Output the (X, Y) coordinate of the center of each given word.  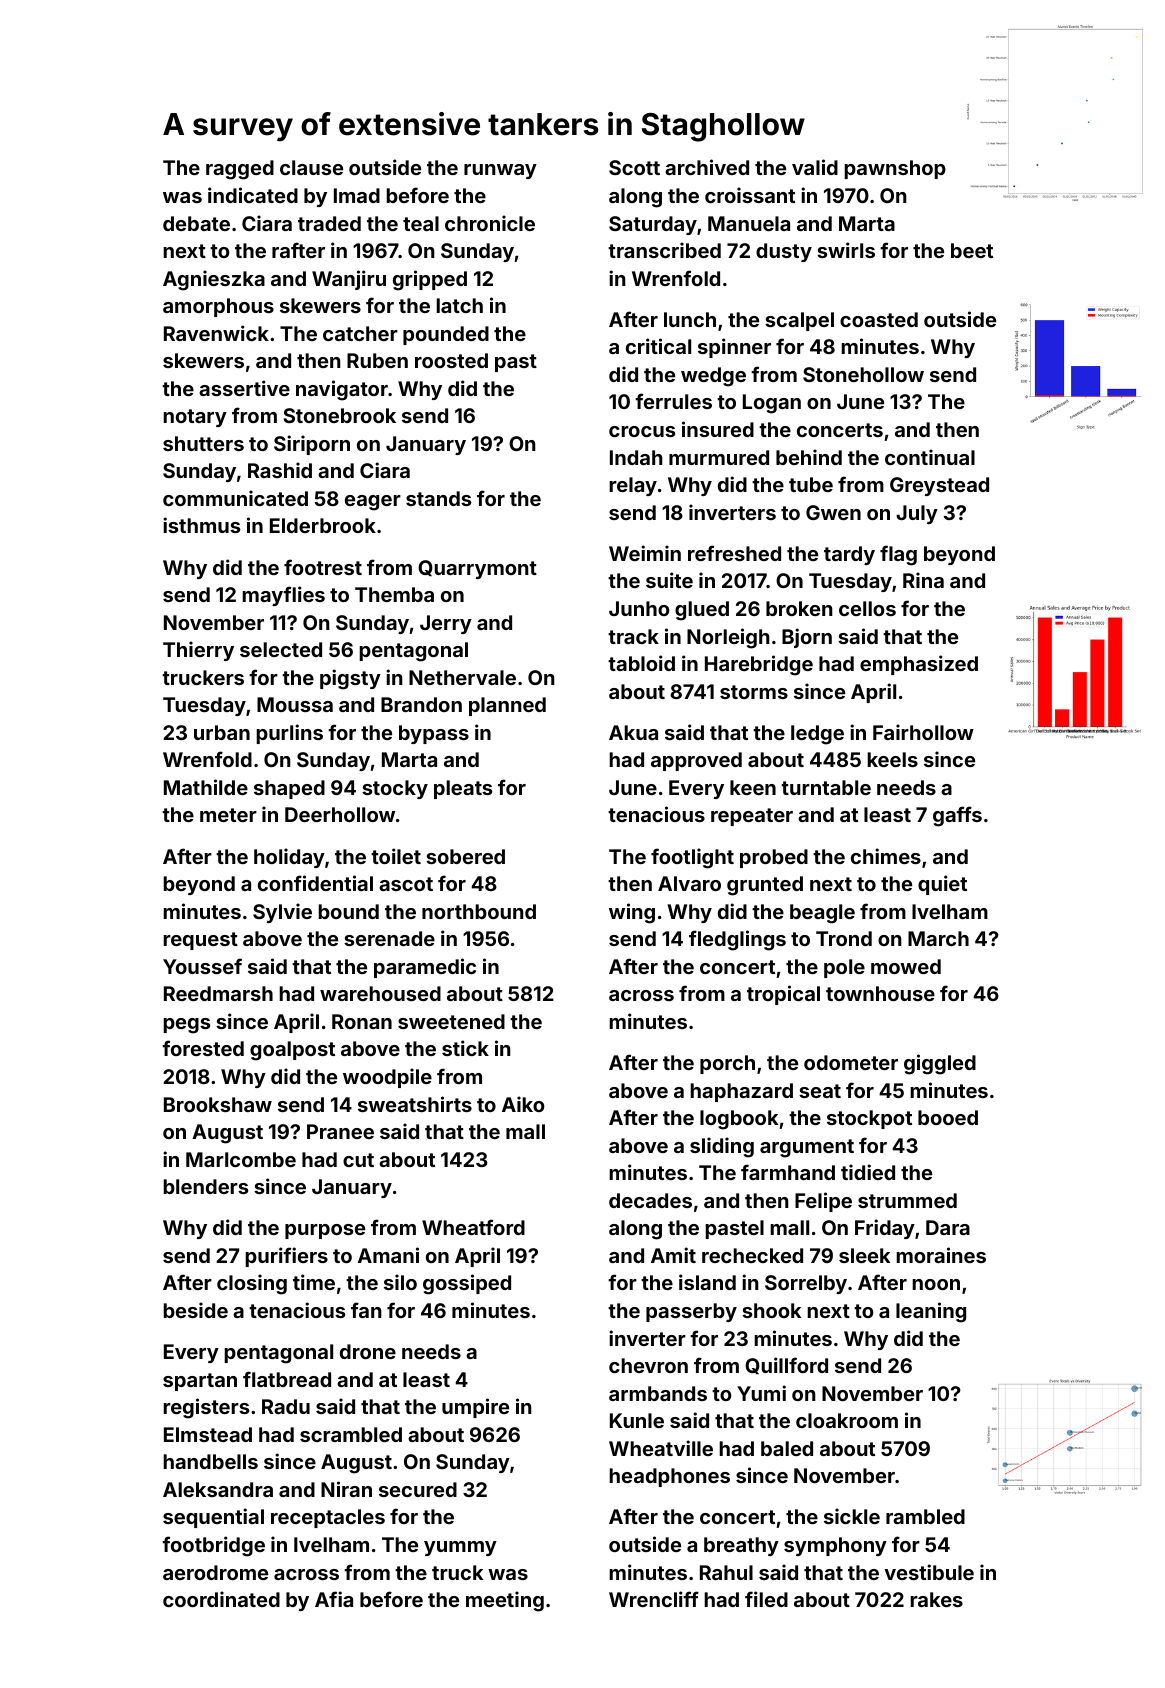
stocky (395, 789)
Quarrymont (477, 569)
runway (500, 171)
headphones (669, 1477)
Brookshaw (218, 1104)
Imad (357, 195)
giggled (940, 1064)
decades (650, 1200)
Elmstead (208, 1434)
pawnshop (895, 169)
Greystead (939, 486)
